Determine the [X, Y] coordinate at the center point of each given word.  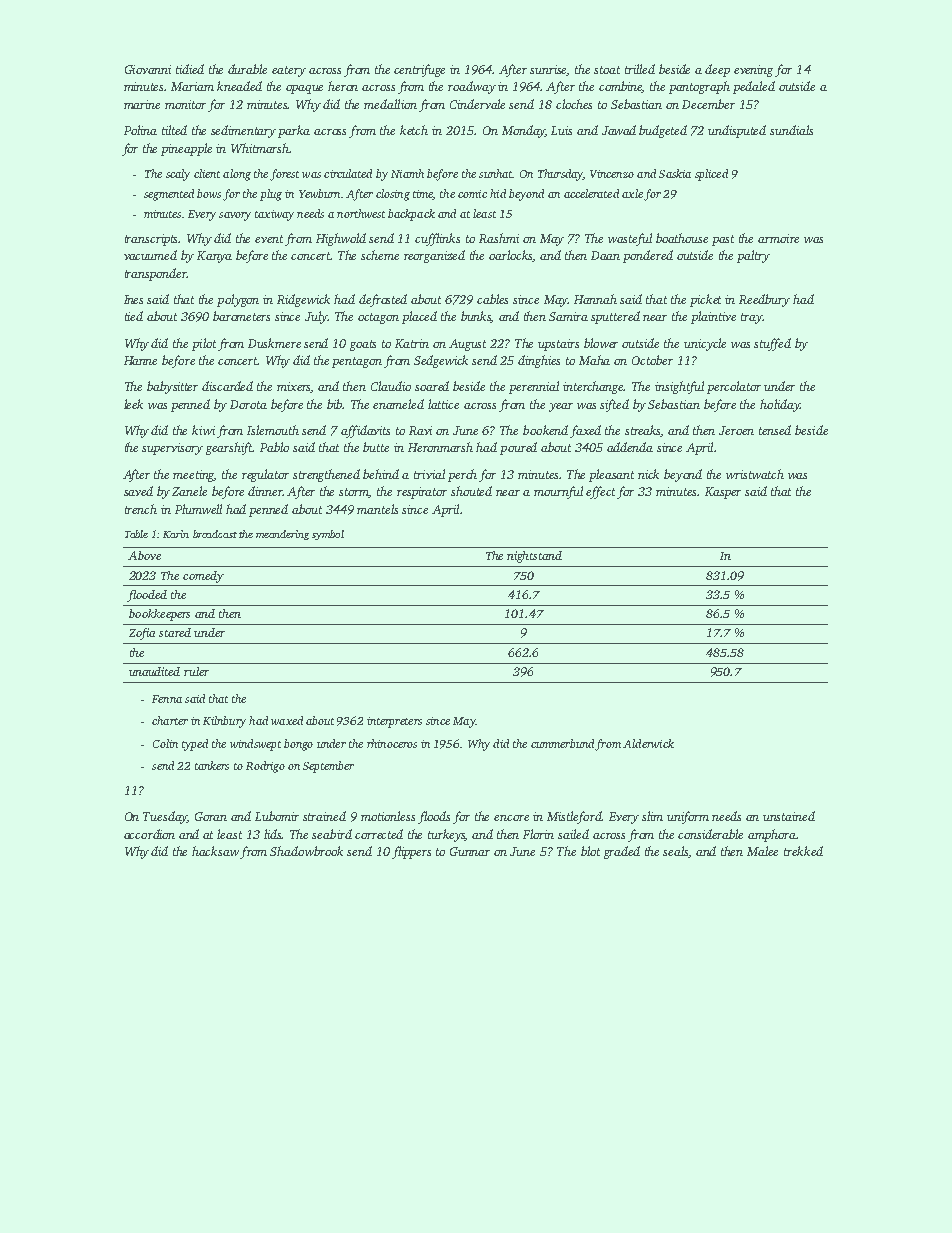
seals [676, 852]
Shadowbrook [306, 851]
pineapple [186, 149]
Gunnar [470, 851]
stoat [607, 70]
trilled [640, 69]
